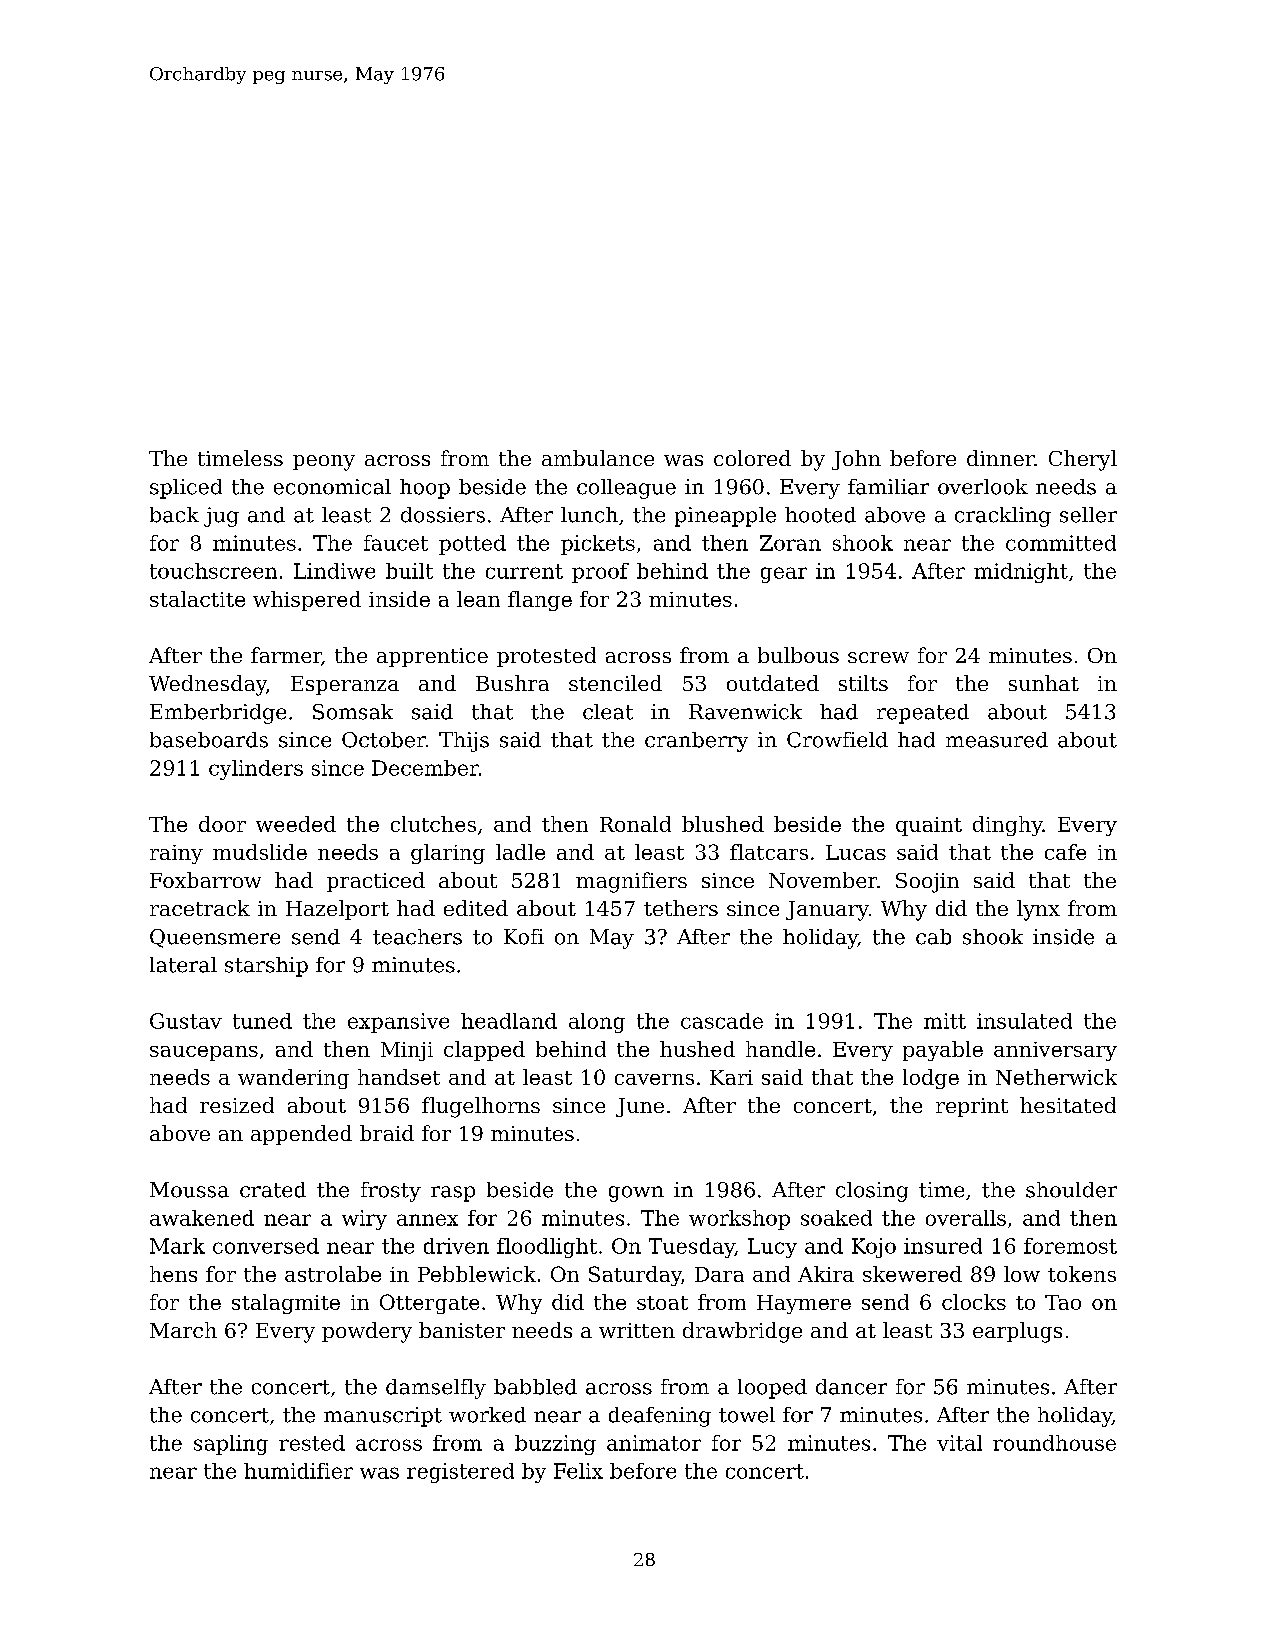 The image size is (1266, 1638). I want to click on familiar, so click(888, 487).
